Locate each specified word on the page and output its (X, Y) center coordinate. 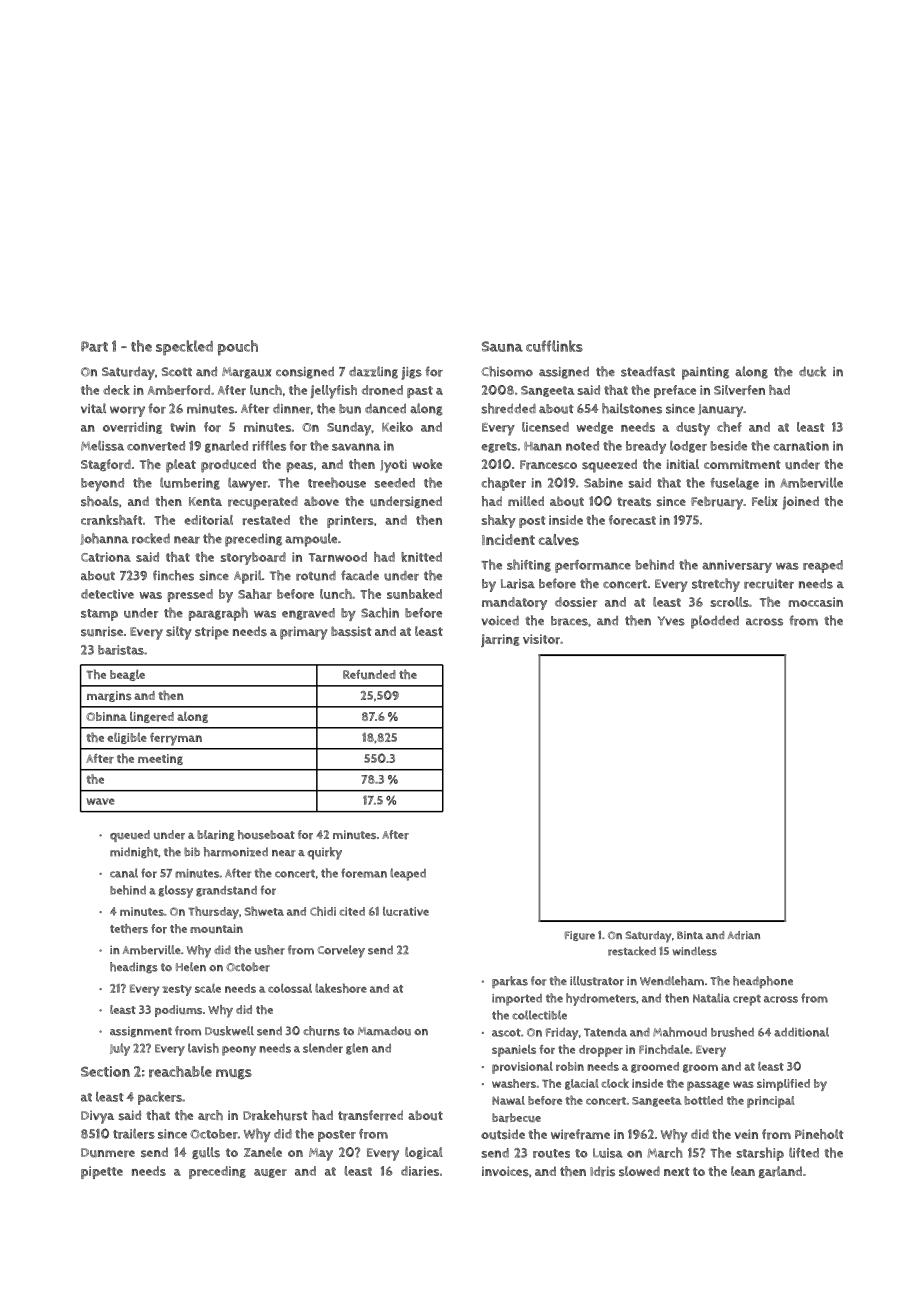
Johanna (104, 539)
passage (708, 1086)
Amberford (179, 390)
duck (812, 371)
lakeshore (341, 988)
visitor (541, 639)
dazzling (373, 372)
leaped (408, 874)
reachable (180, 1072)
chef (729, 427)
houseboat (266, 834)
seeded (394, 483)
